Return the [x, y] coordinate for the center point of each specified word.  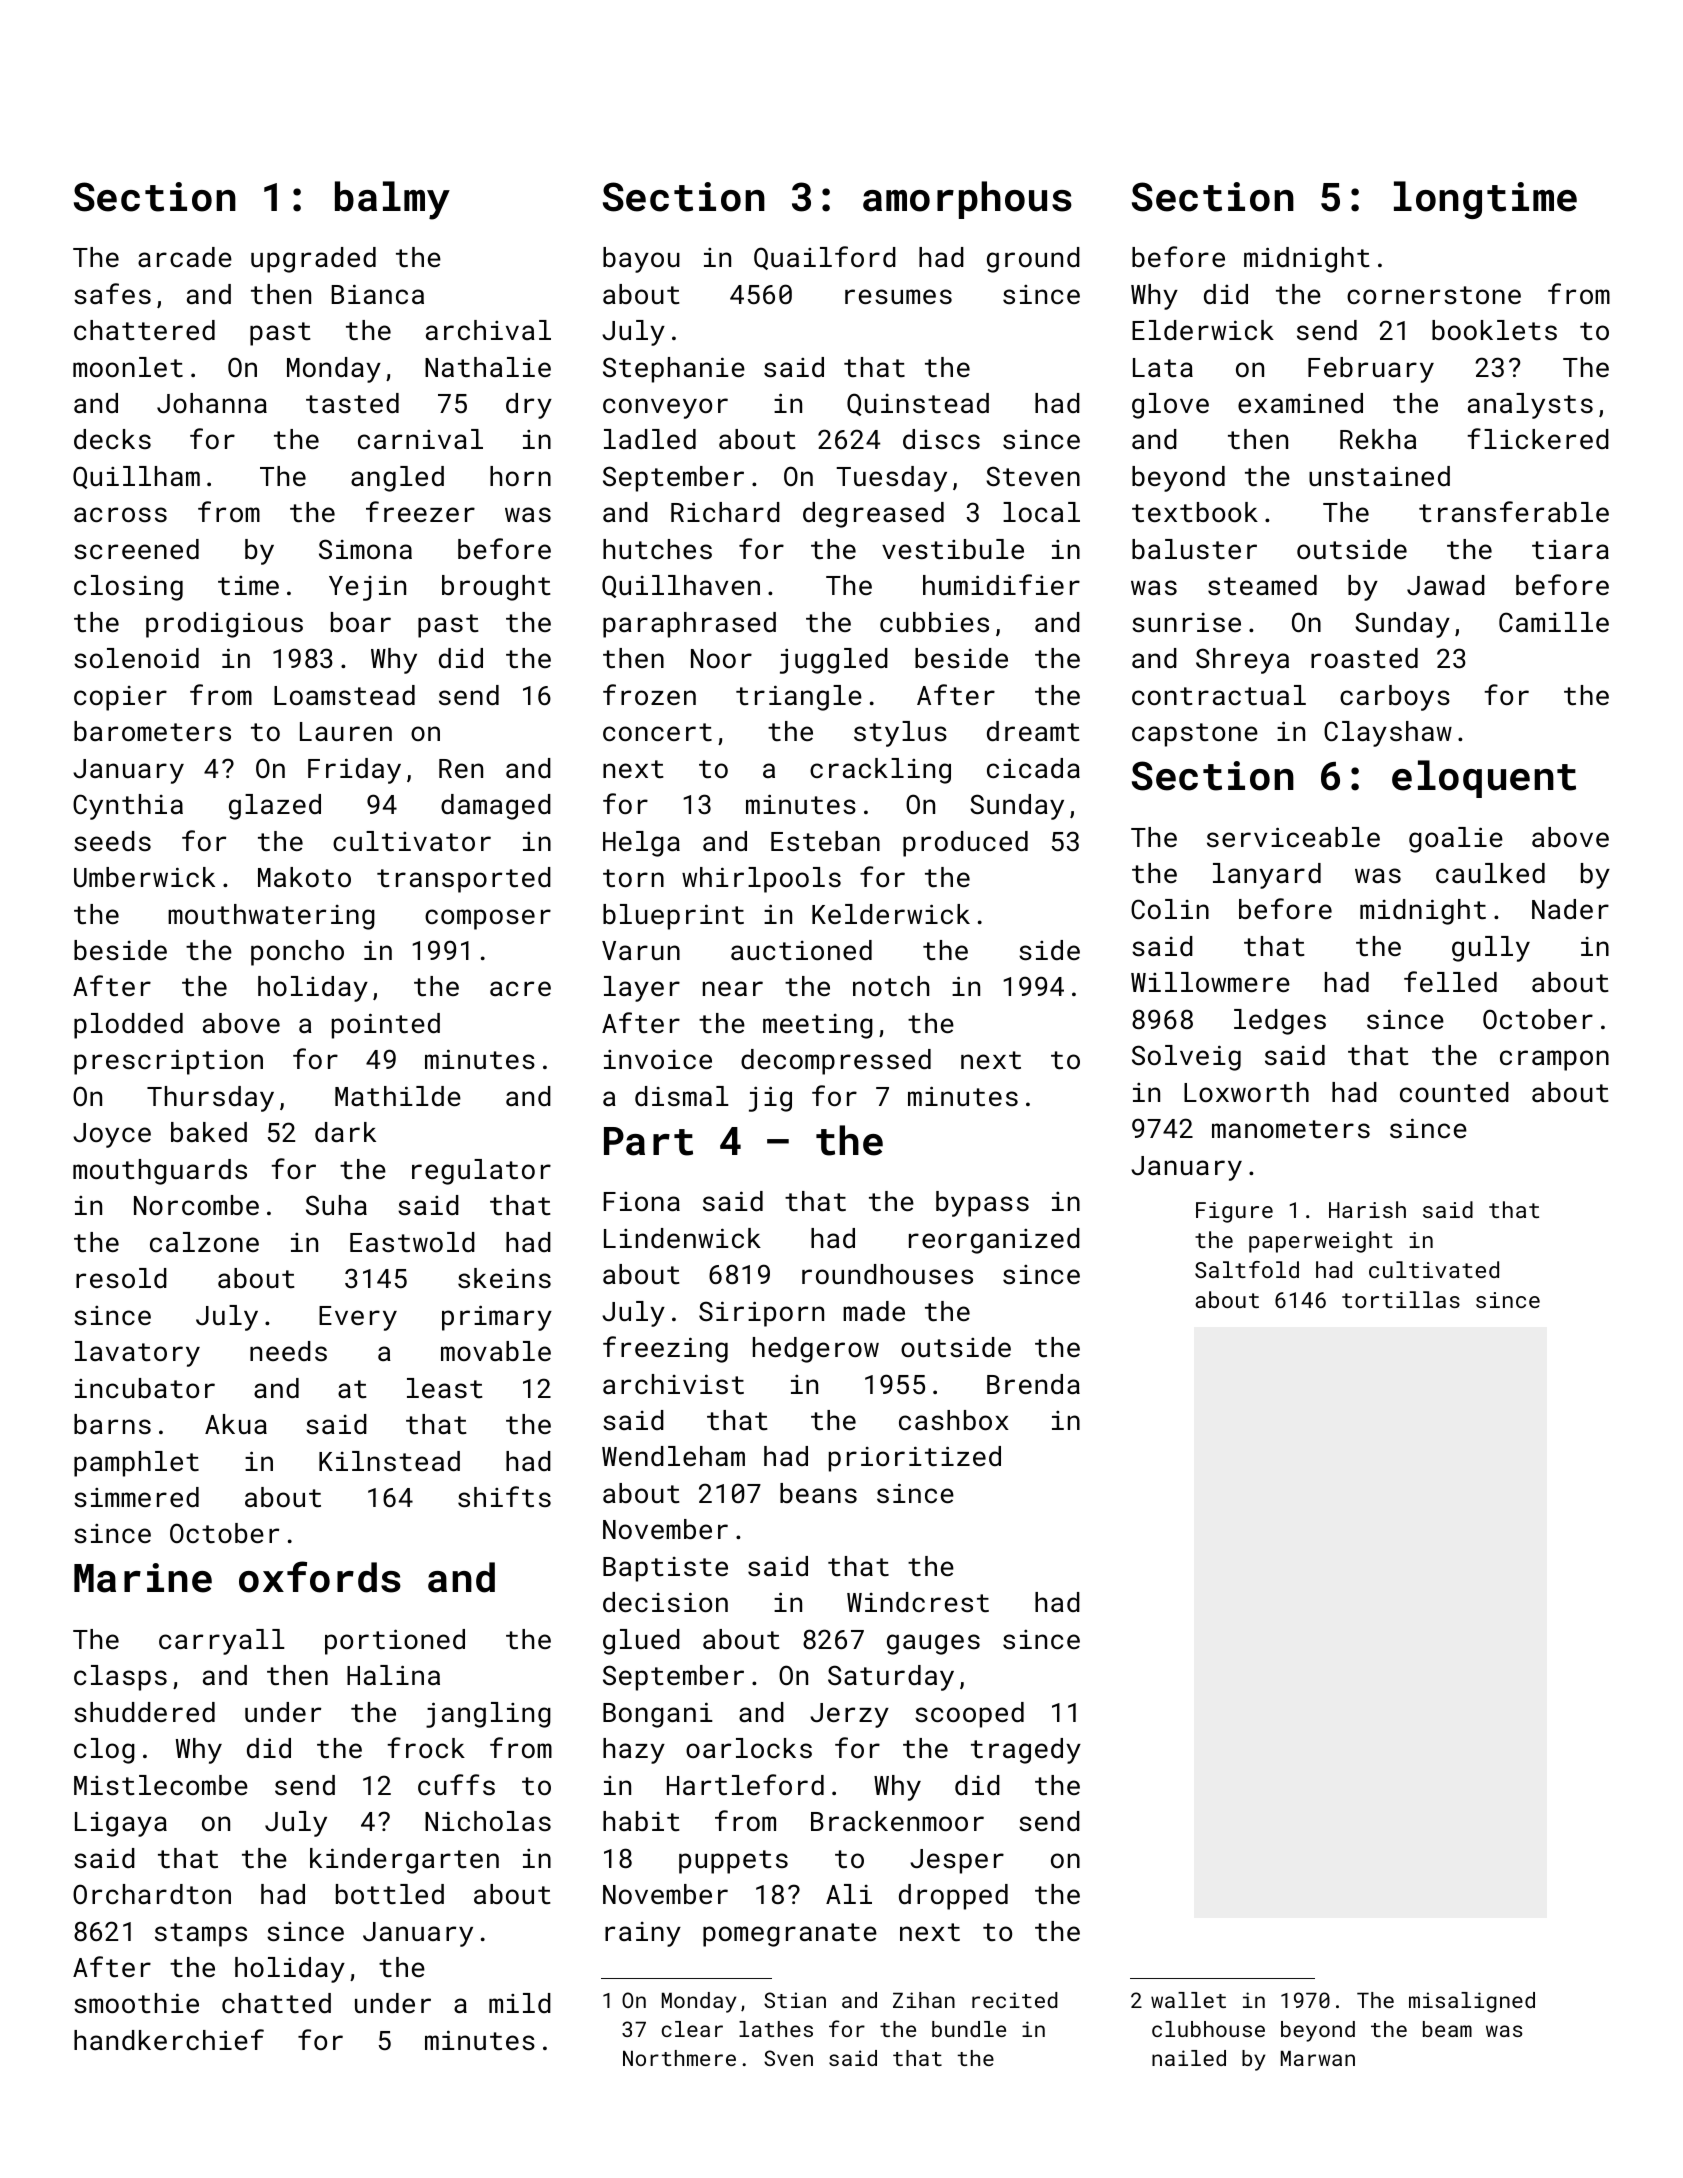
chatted [276, 2003]
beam [1447, 2029]
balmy [392, 200]
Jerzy [849, 1715]
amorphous [967, 200]
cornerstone [1434, 295]
